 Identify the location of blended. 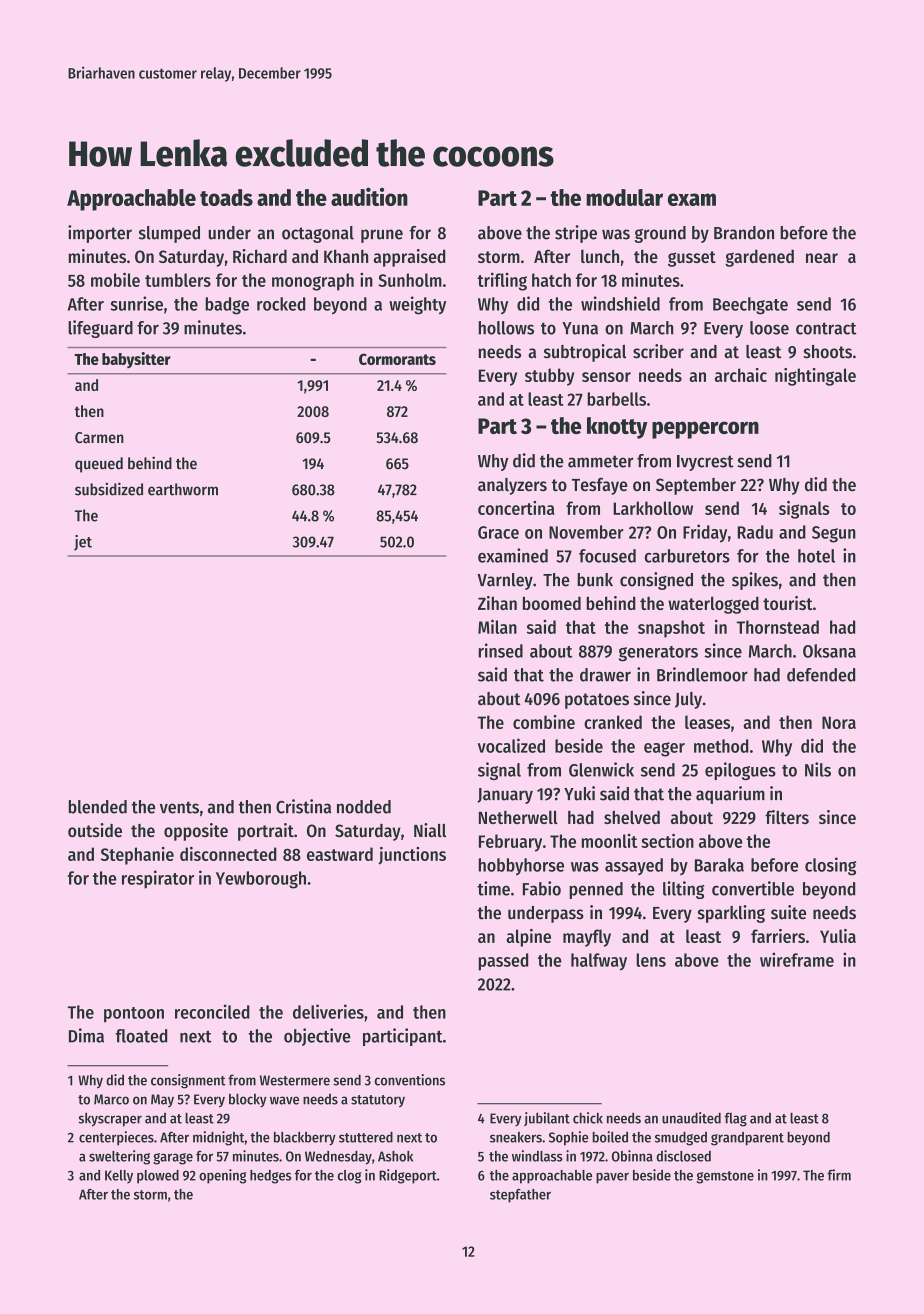
(98, 807).
